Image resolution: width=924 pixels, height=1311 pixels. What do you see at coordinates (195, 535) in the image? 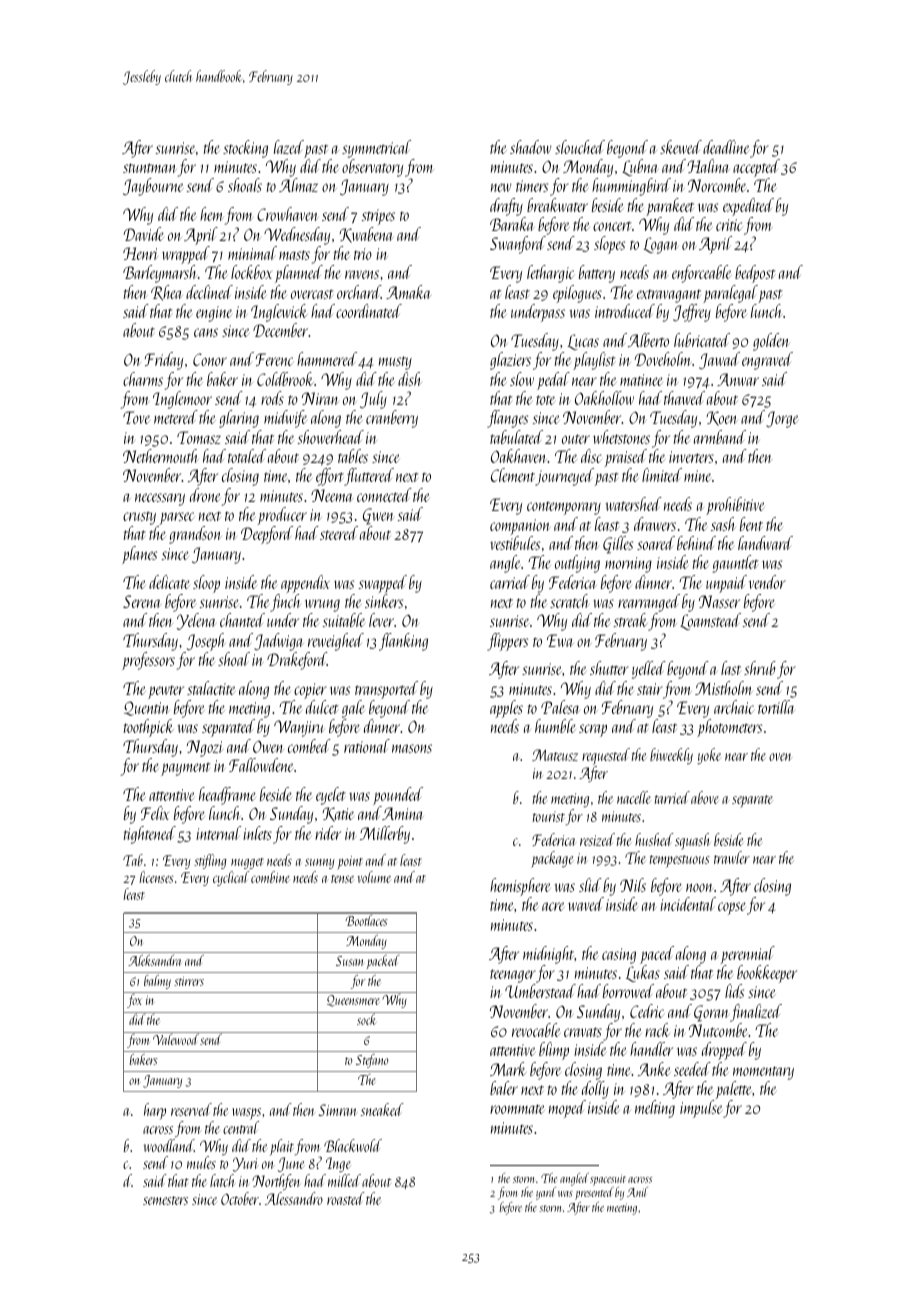
I see `grandson` at bounding box center [195, 535].
